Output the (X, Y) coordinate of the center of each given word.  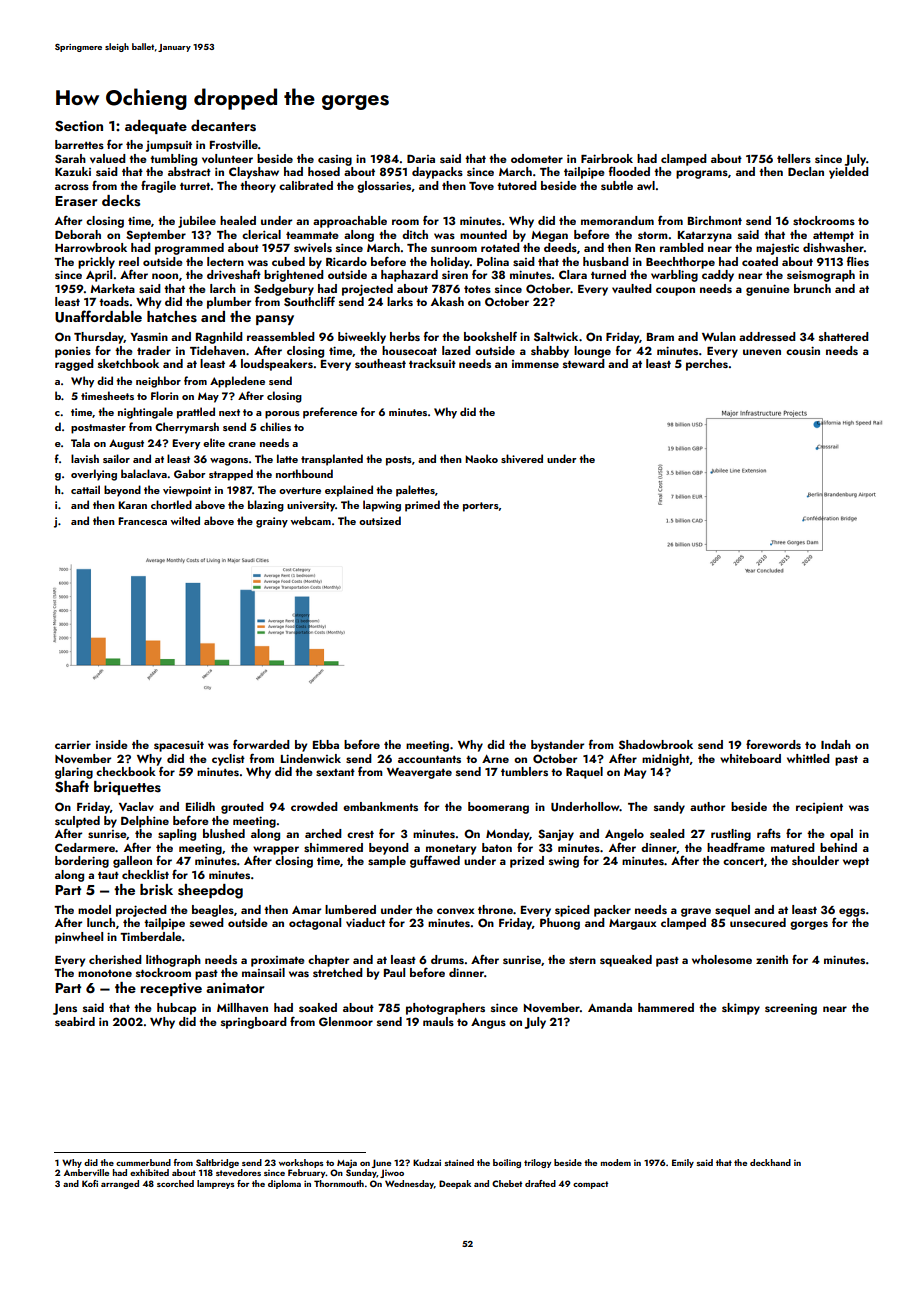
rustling (731, 835)
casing (335, 160)
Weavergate (419, 773)
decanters (223, 126)
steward (584, 363)
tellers (794, 158)
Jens (65, 1009)
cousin (803, 350)
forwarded (261, 744)
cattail (85, 489)
